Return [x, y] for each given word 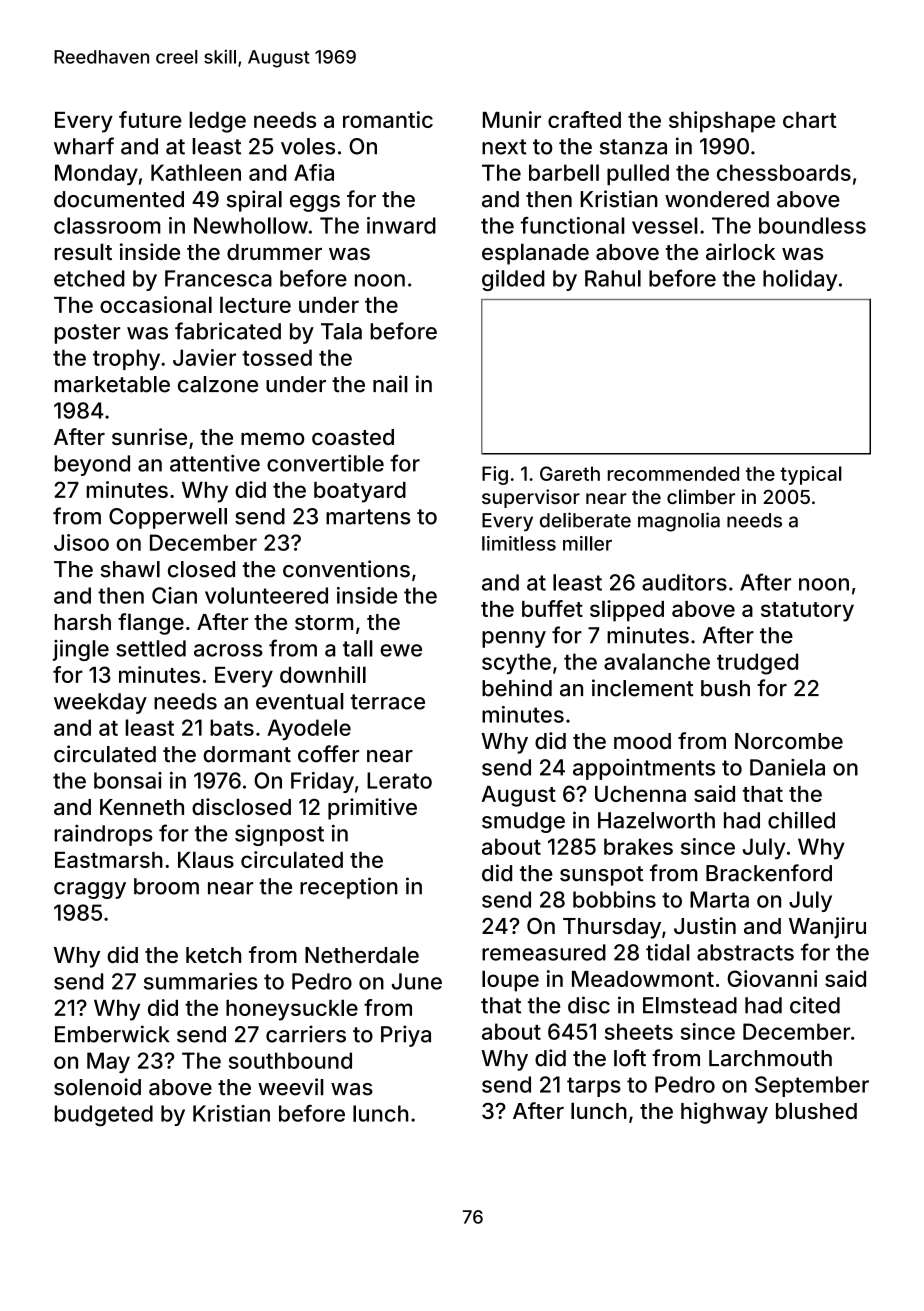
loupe [510, 981]
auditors [684, 582]
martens [368, 517]
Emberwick [112, 1034]
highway [724, 1113]
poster [87, 334]
